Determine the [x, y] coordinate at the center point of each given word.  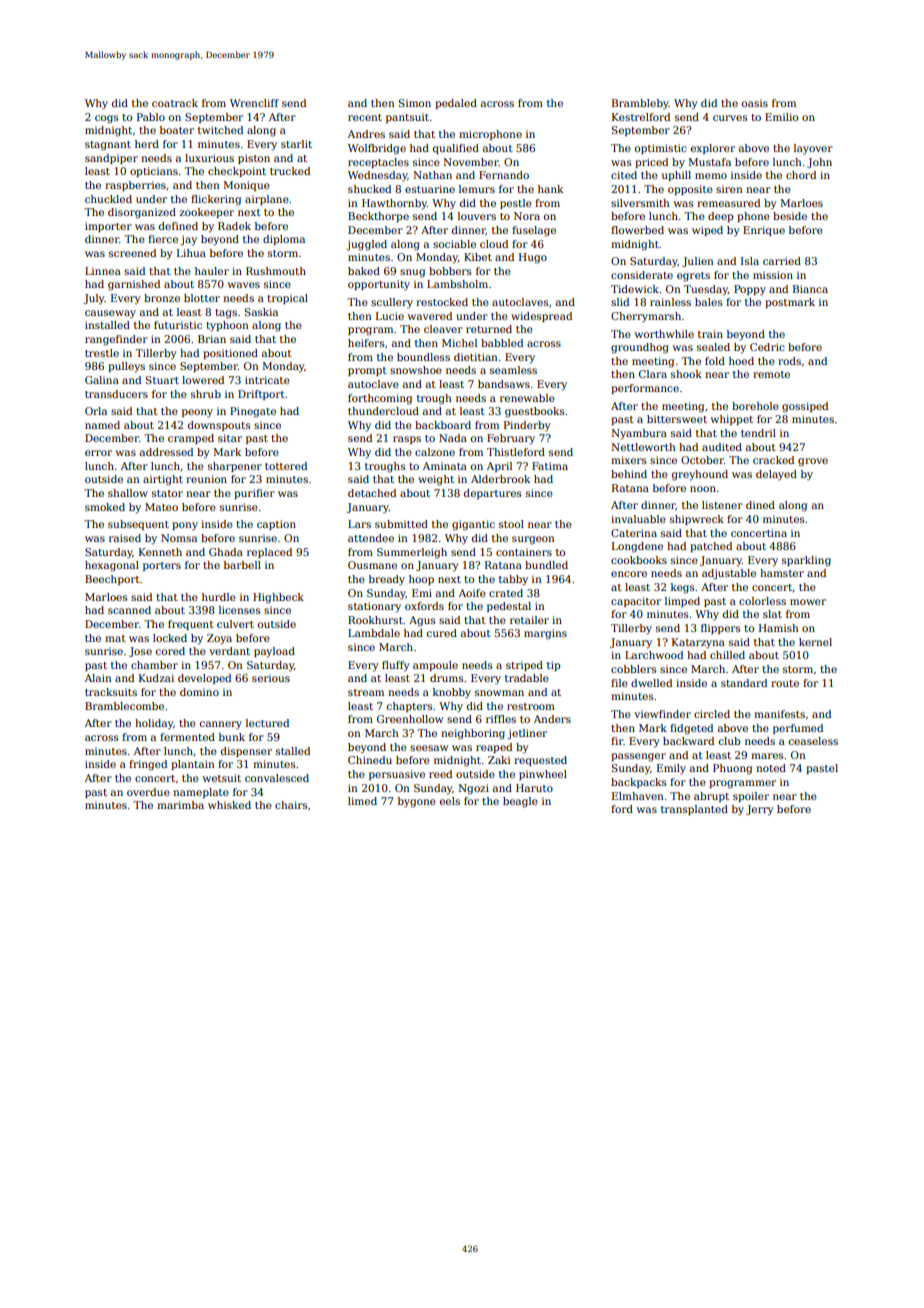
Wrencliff [254, 103]
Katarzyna [698, 643]
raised [125, 538]
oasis [755, 103]
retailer [529, 620]
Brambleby [640, 104]
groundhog [640, 348]
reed [440, 774]
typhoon [227, 326]
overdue [148, 792]
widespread [541, 317]
